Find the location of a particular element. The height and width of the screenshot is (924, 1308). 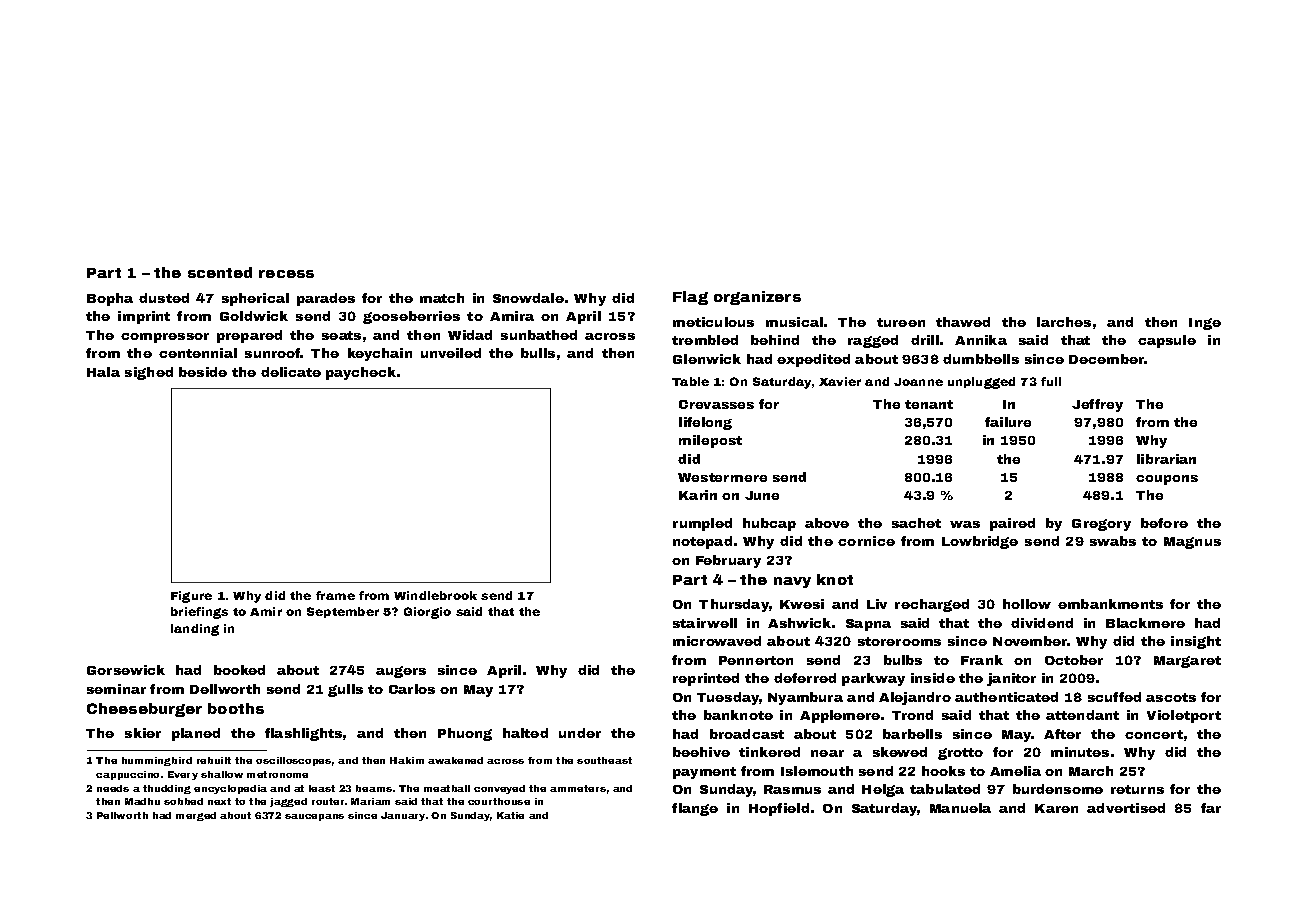

recess is located at coordinates (286, 274).
